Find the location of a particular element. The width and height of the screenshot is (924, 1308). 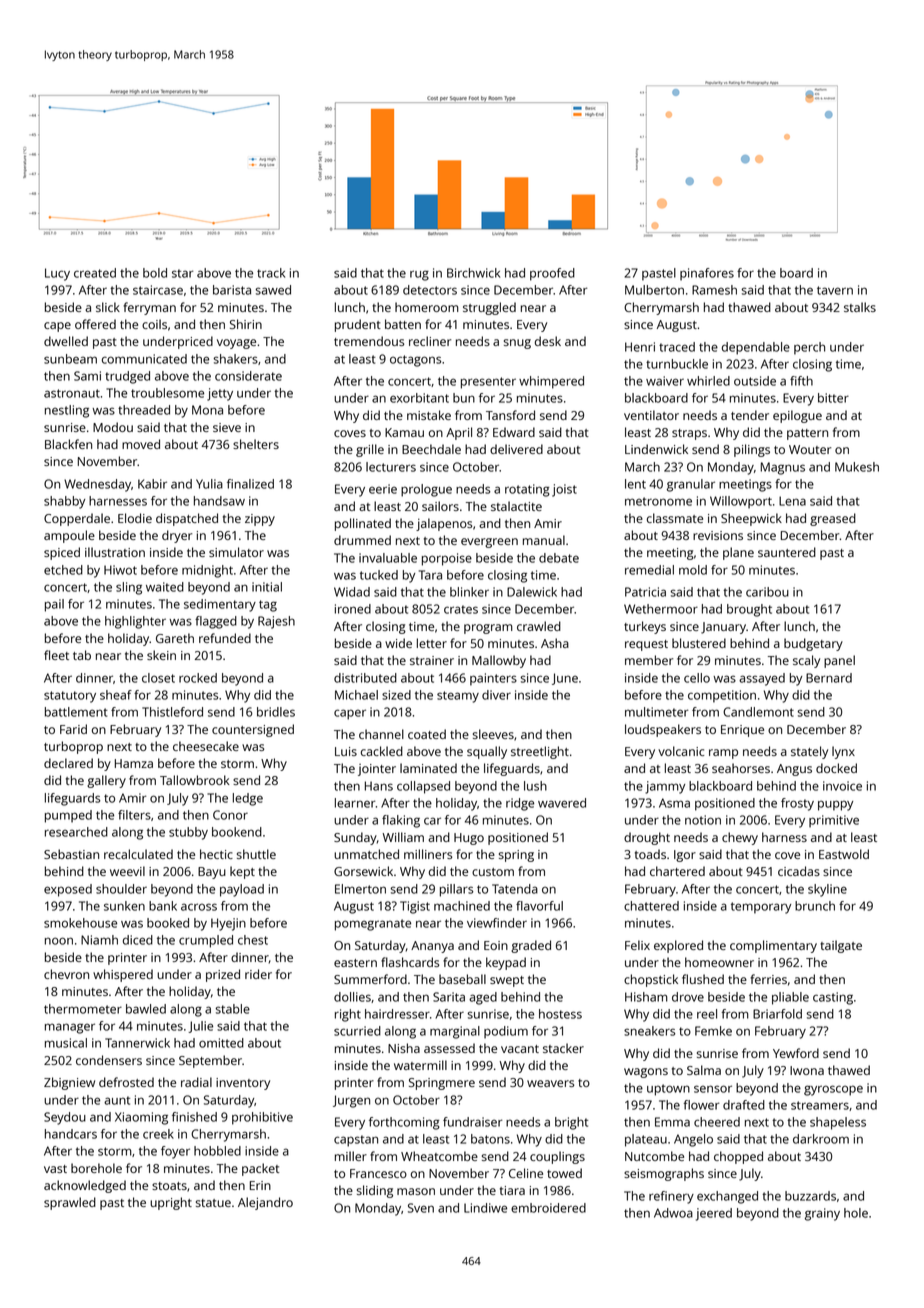

Gareth is located at coordinates (175, 638).
